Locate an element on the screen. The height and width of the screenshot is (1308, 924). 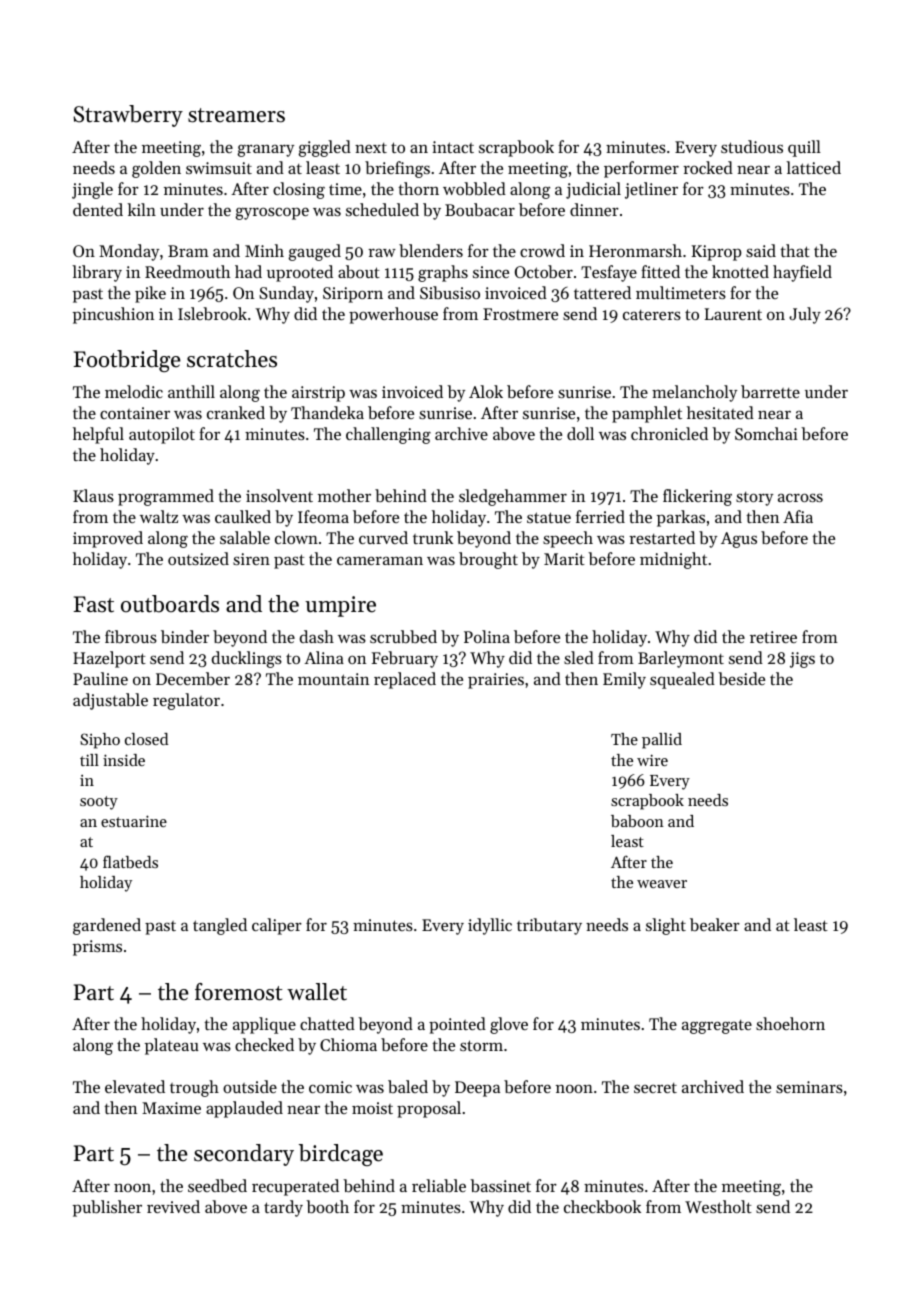
weaver is located at coordinates (662, 884).
